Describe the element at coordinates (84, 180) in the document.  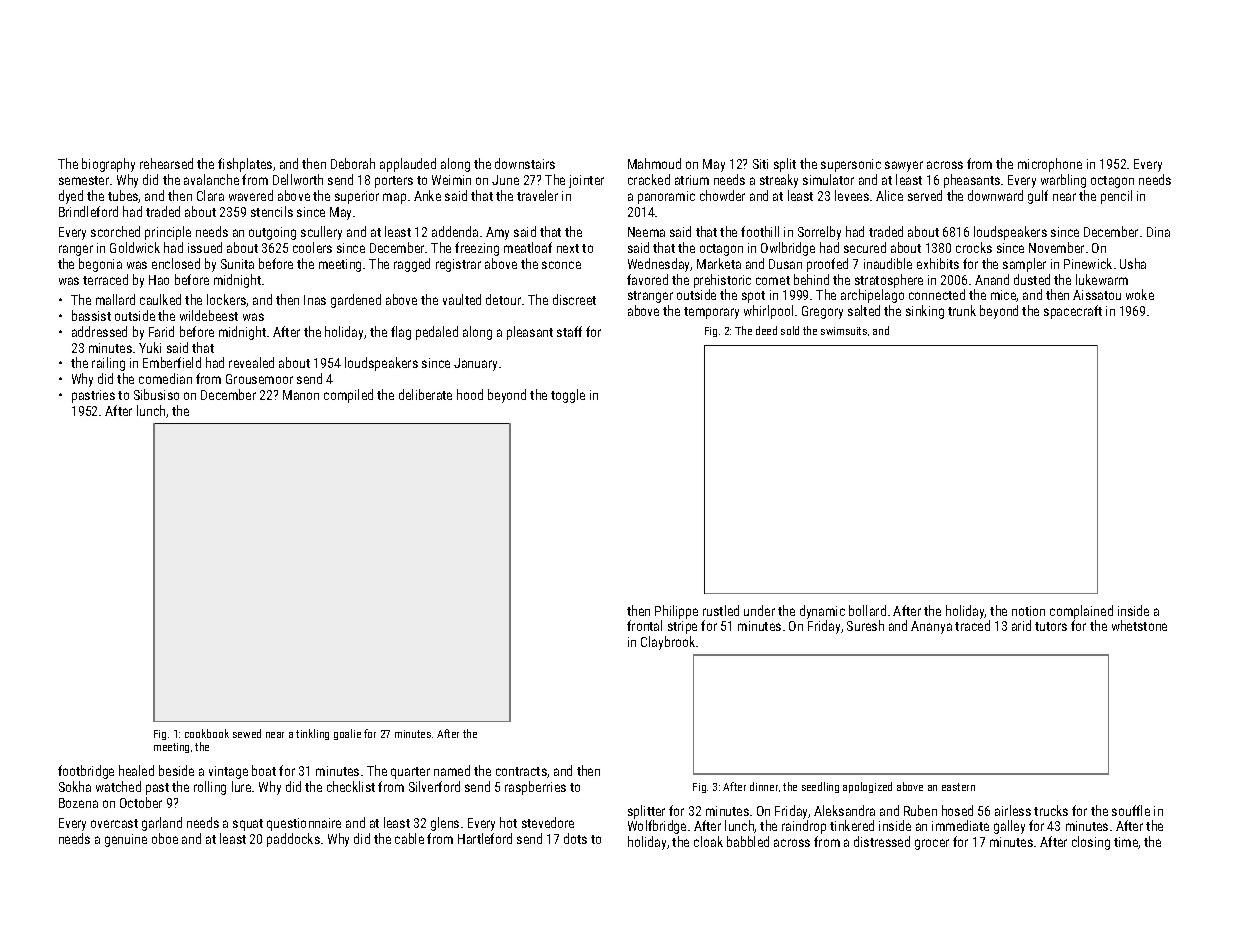
I see `semester` at that location.
